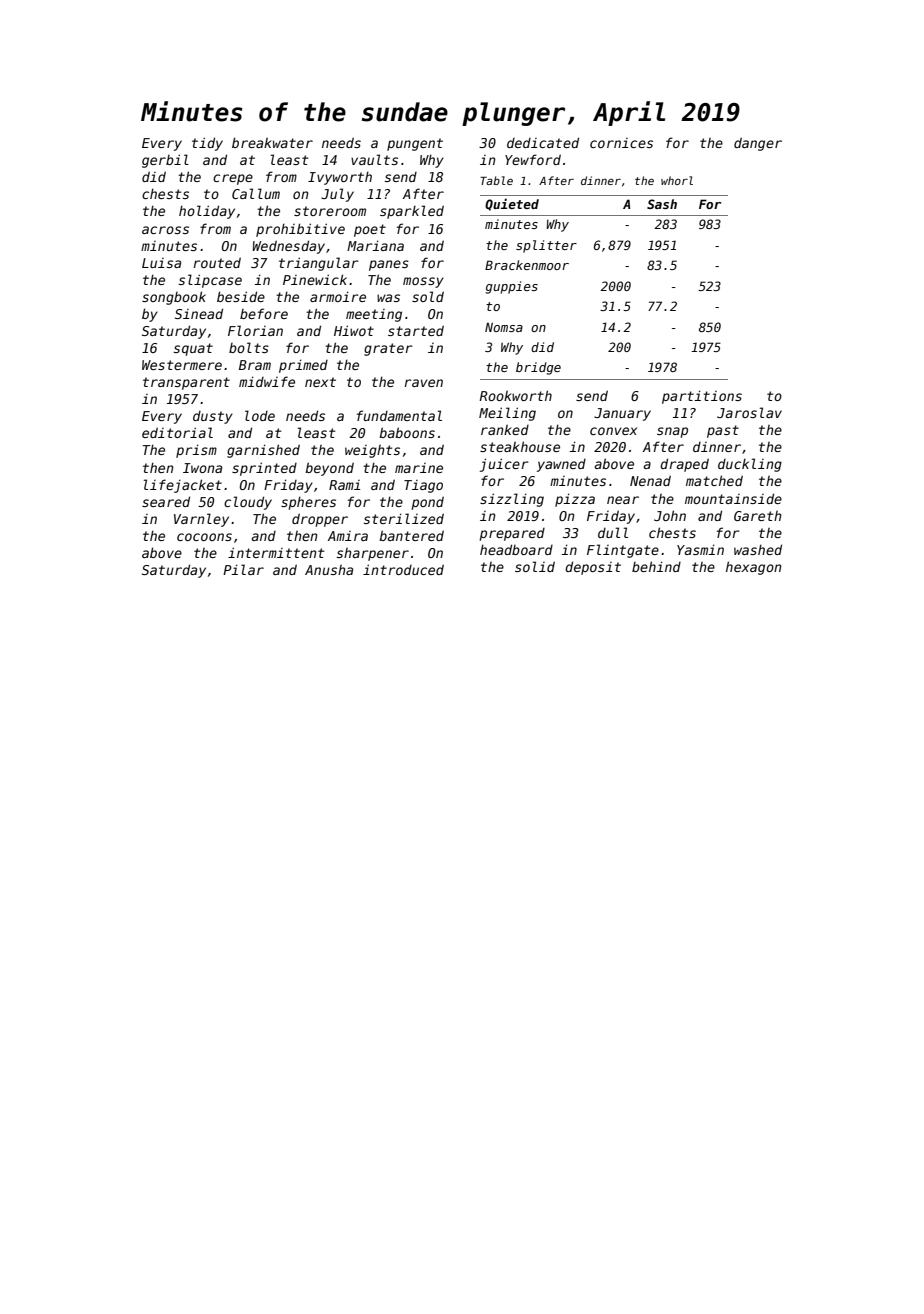 The image size is (924, 1314). I want to click on Jaroslav, so click(749, 412).
